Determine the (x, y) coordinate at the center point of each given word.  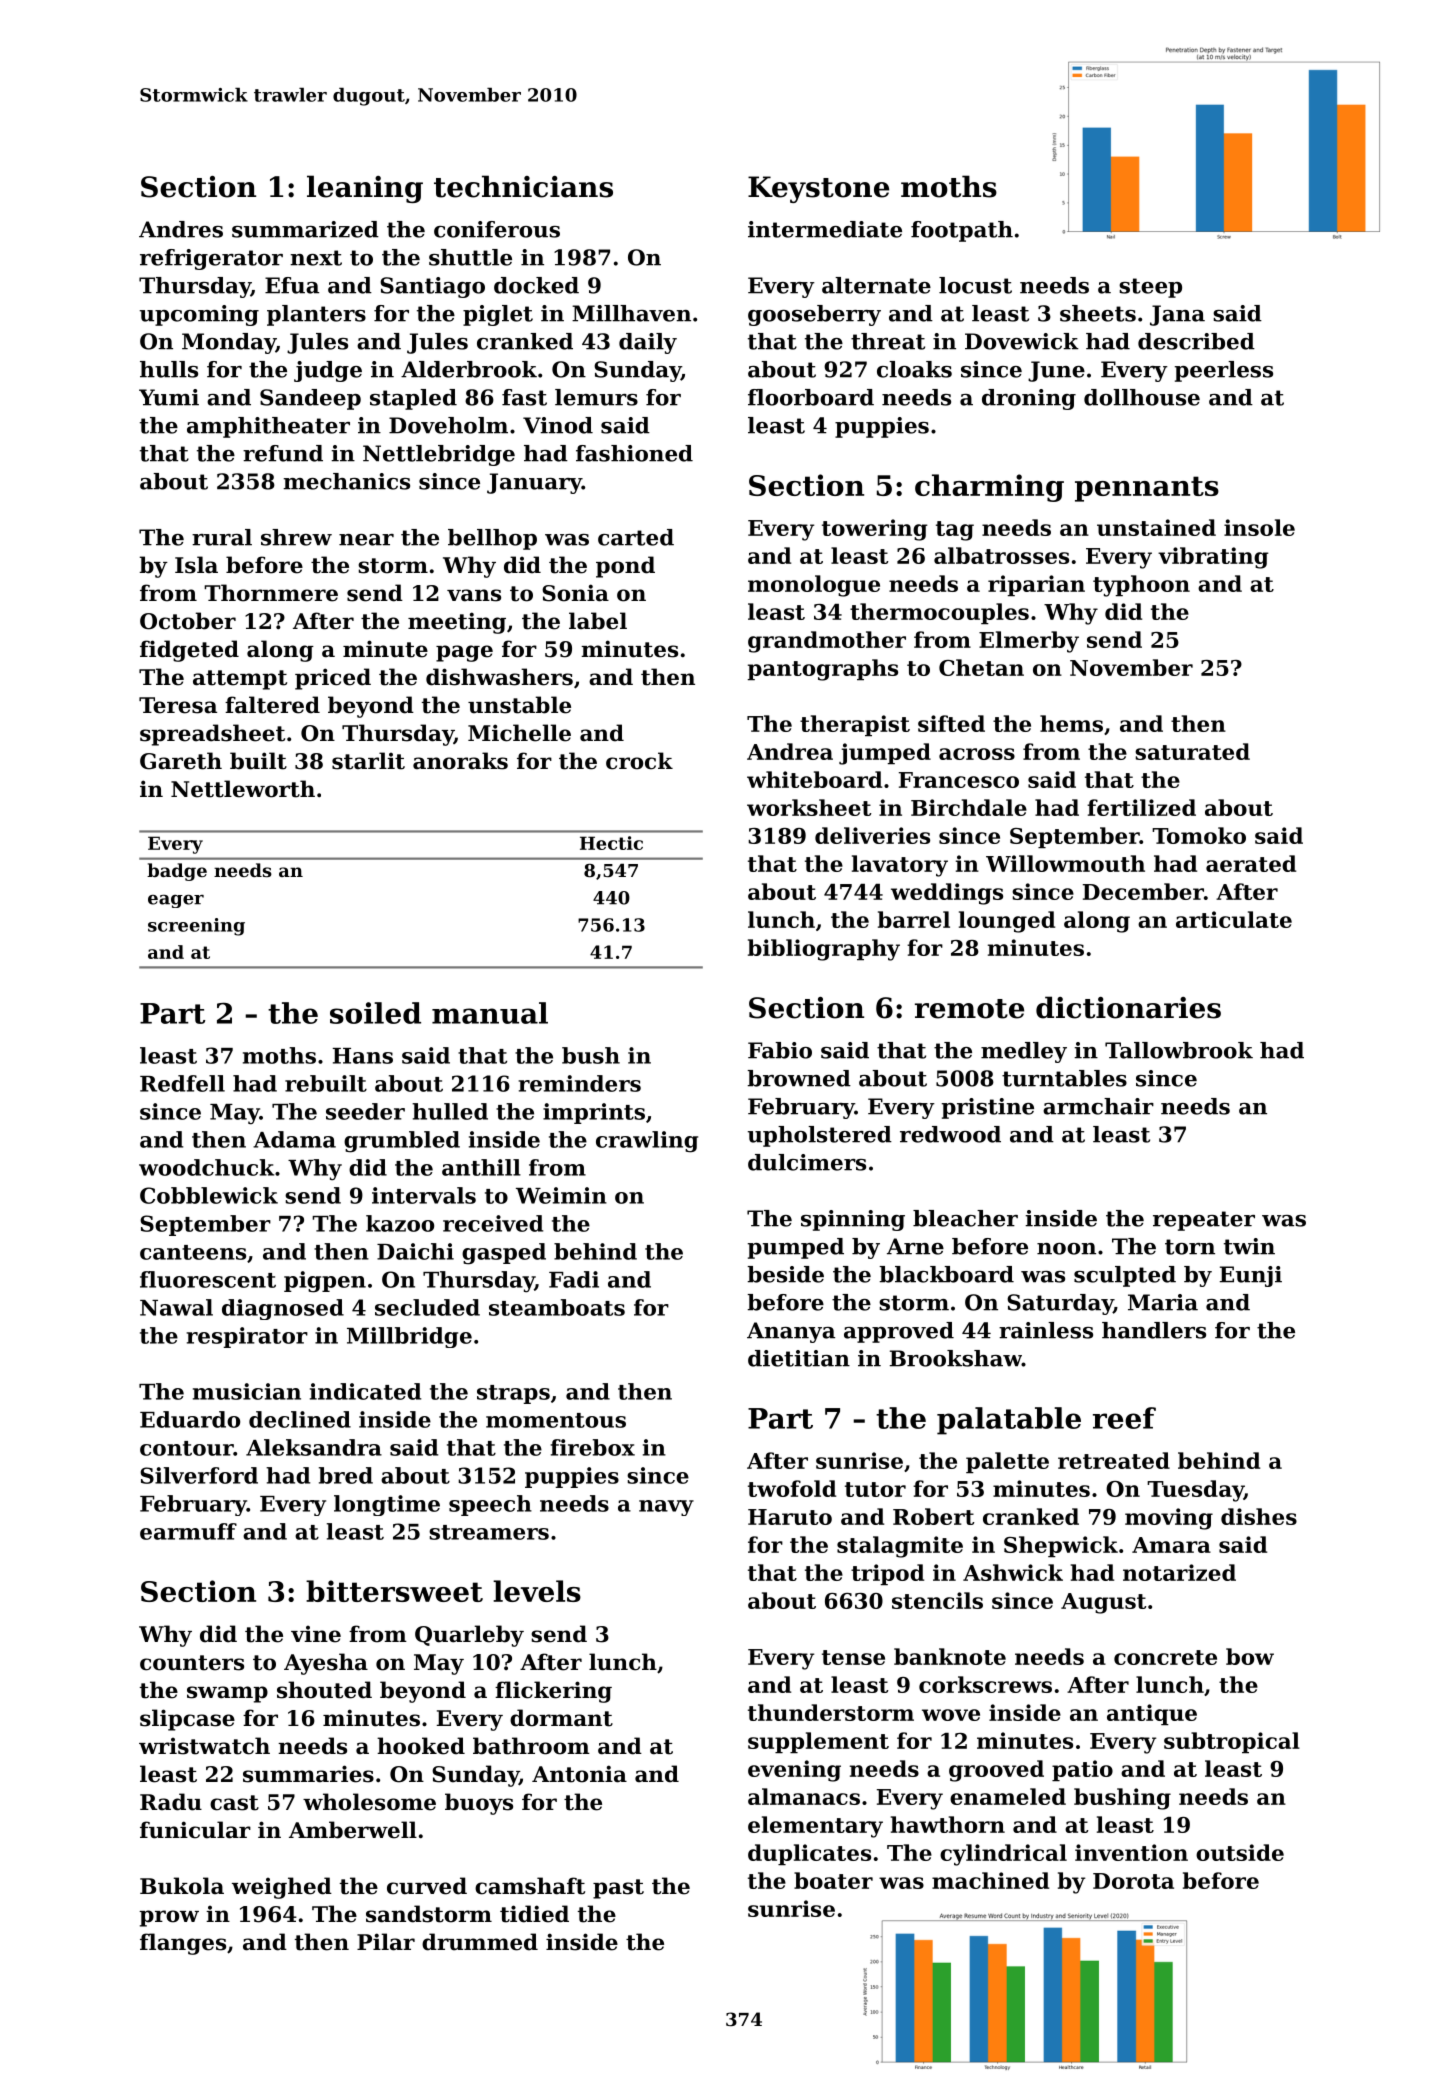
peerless (1224, 371)
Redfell (182, 1083)
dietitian (799, 1358)
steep (1150, 288)
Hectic (611, 843)
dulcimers (807, 1162)
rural (222, 537)
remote (969, 1009)
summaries (308, 1774)
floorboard (811, 397)
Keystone (818, 189)
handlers (1154, 1330)
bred (346, 1475)
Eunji (1251, 1276)
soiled (375, 1013)
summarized (305, 229)
